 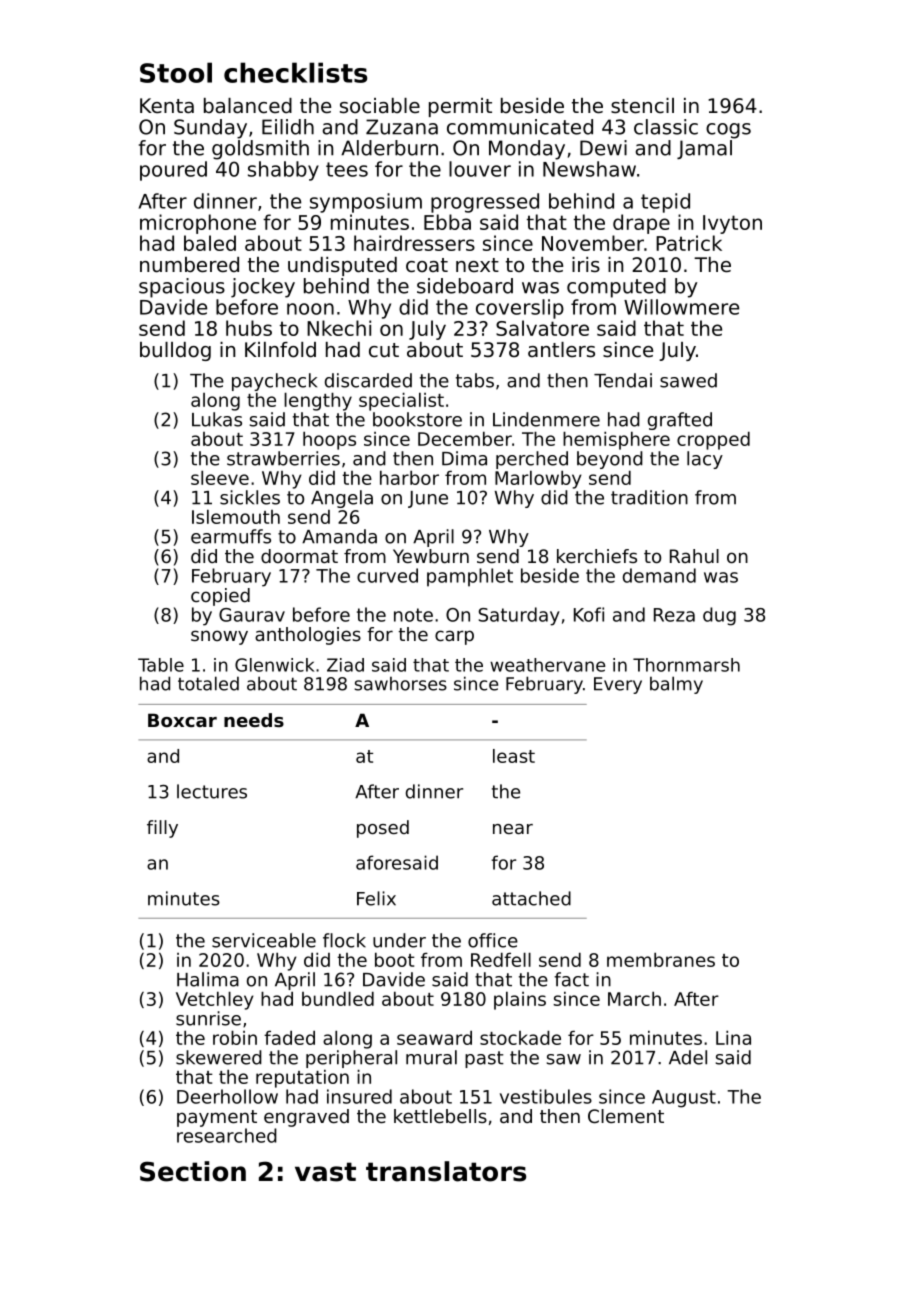 What do you see at coordinates (215, 1000) in the screenshot?
I see `Vetchley` at bounding box center [215, 1000].
